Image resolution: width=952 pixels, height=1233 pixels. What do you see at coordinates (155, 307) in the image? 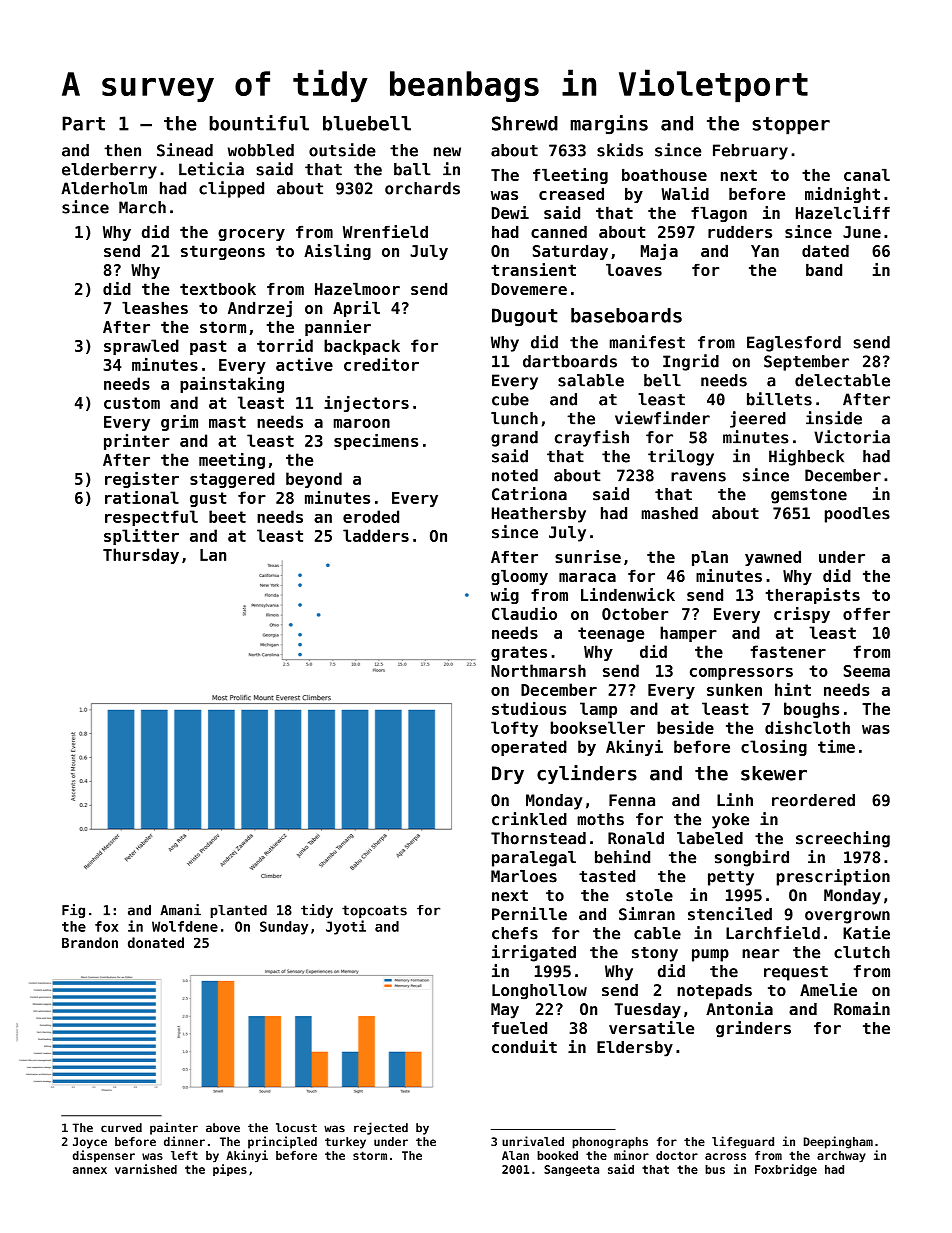
I see `leashes` at bounding box center [155, 307].
